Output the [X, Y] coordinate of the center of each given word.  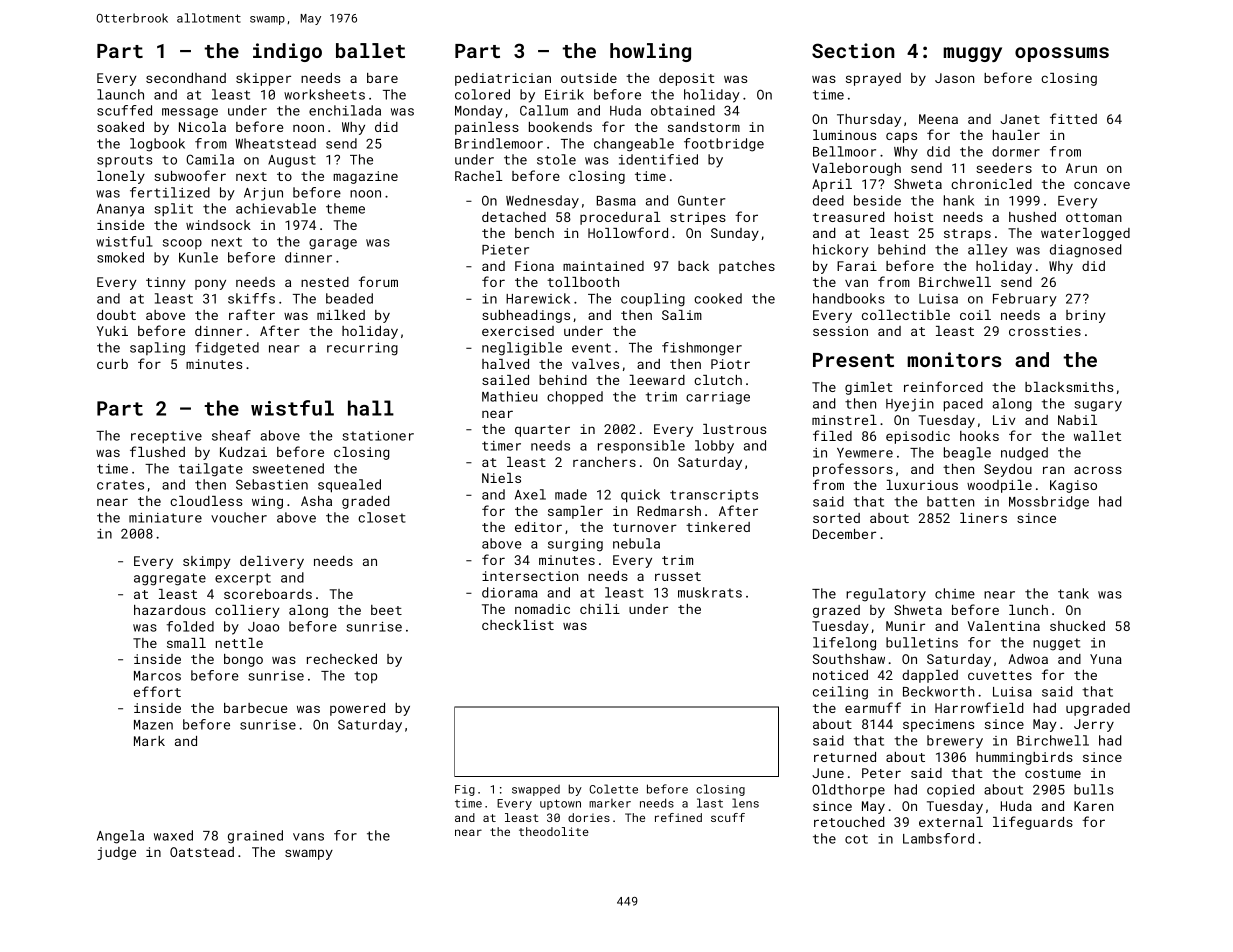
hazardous [170, 610]
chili [600, 609]
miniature [165, 518]
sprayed [873, 79]
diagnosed [1085, 251]
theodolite [554, 831]
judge [116, 853]
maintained [603, 266]
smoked [120, 257]
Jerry [1094, 725]
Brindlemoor [499, 143]
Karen [1093, 806]
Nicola [202, 127]
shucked [1077, 626]
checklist [518, 625]
